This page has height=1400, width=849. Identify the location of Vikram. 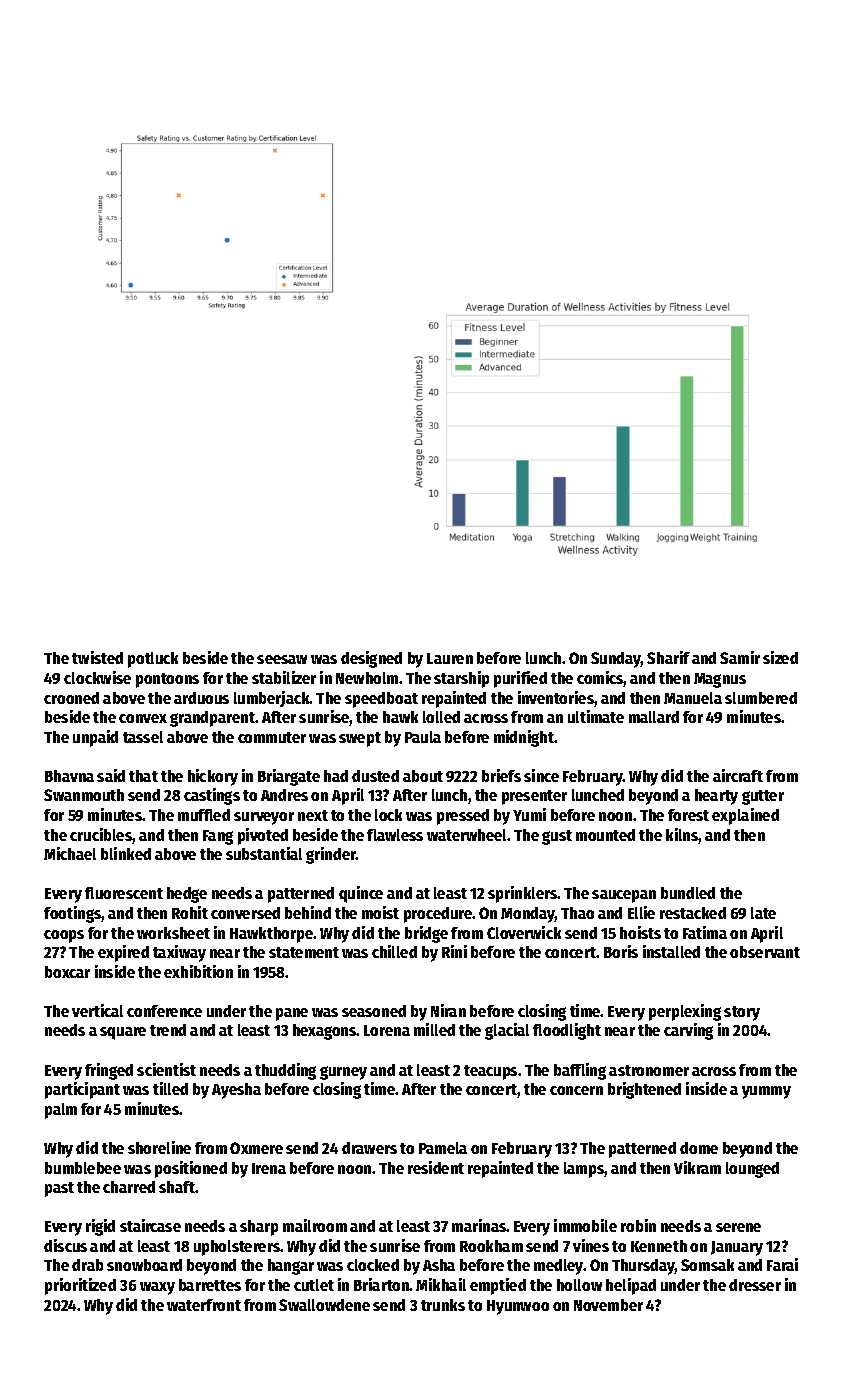
(697, 1167).
